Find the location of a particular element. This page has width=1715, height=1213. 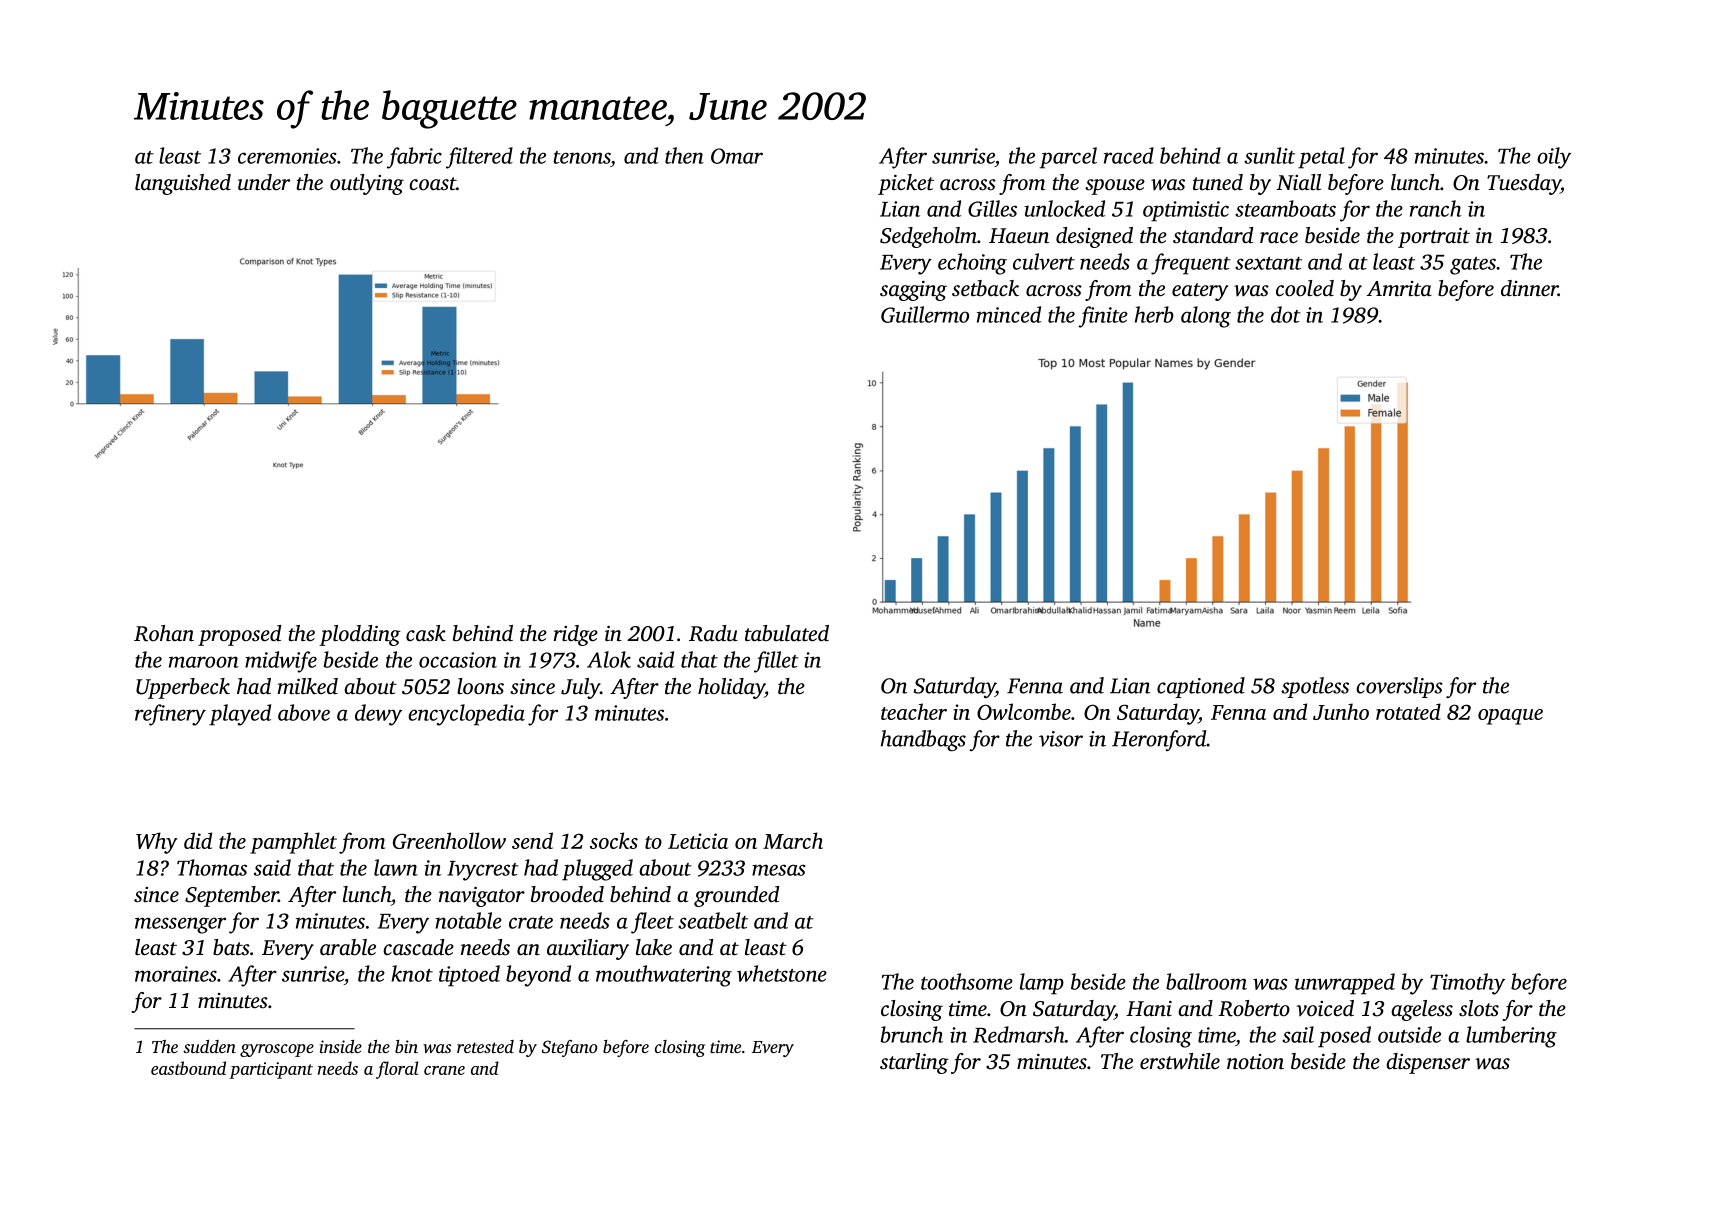

sudden is located at coordinates (209, 1046).
